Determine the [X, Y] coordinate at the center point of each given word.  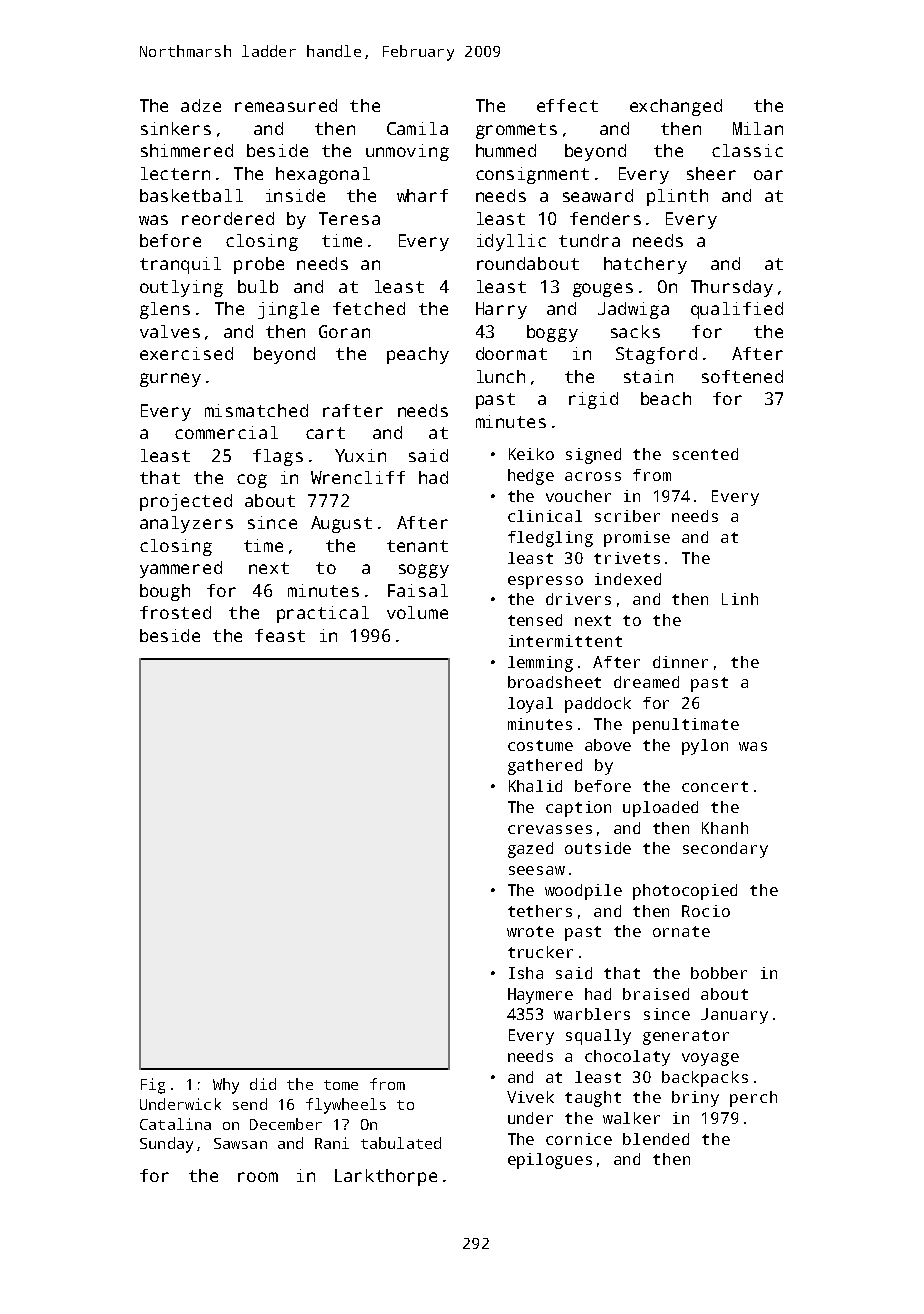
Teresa [349, 218]
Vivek [530, 1097]
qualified [737, 310]
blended [656, 1139]
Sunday [166, 1145]
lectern [175, 173]
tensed [535, 620]
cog [252, 481]
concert [715, 786]
